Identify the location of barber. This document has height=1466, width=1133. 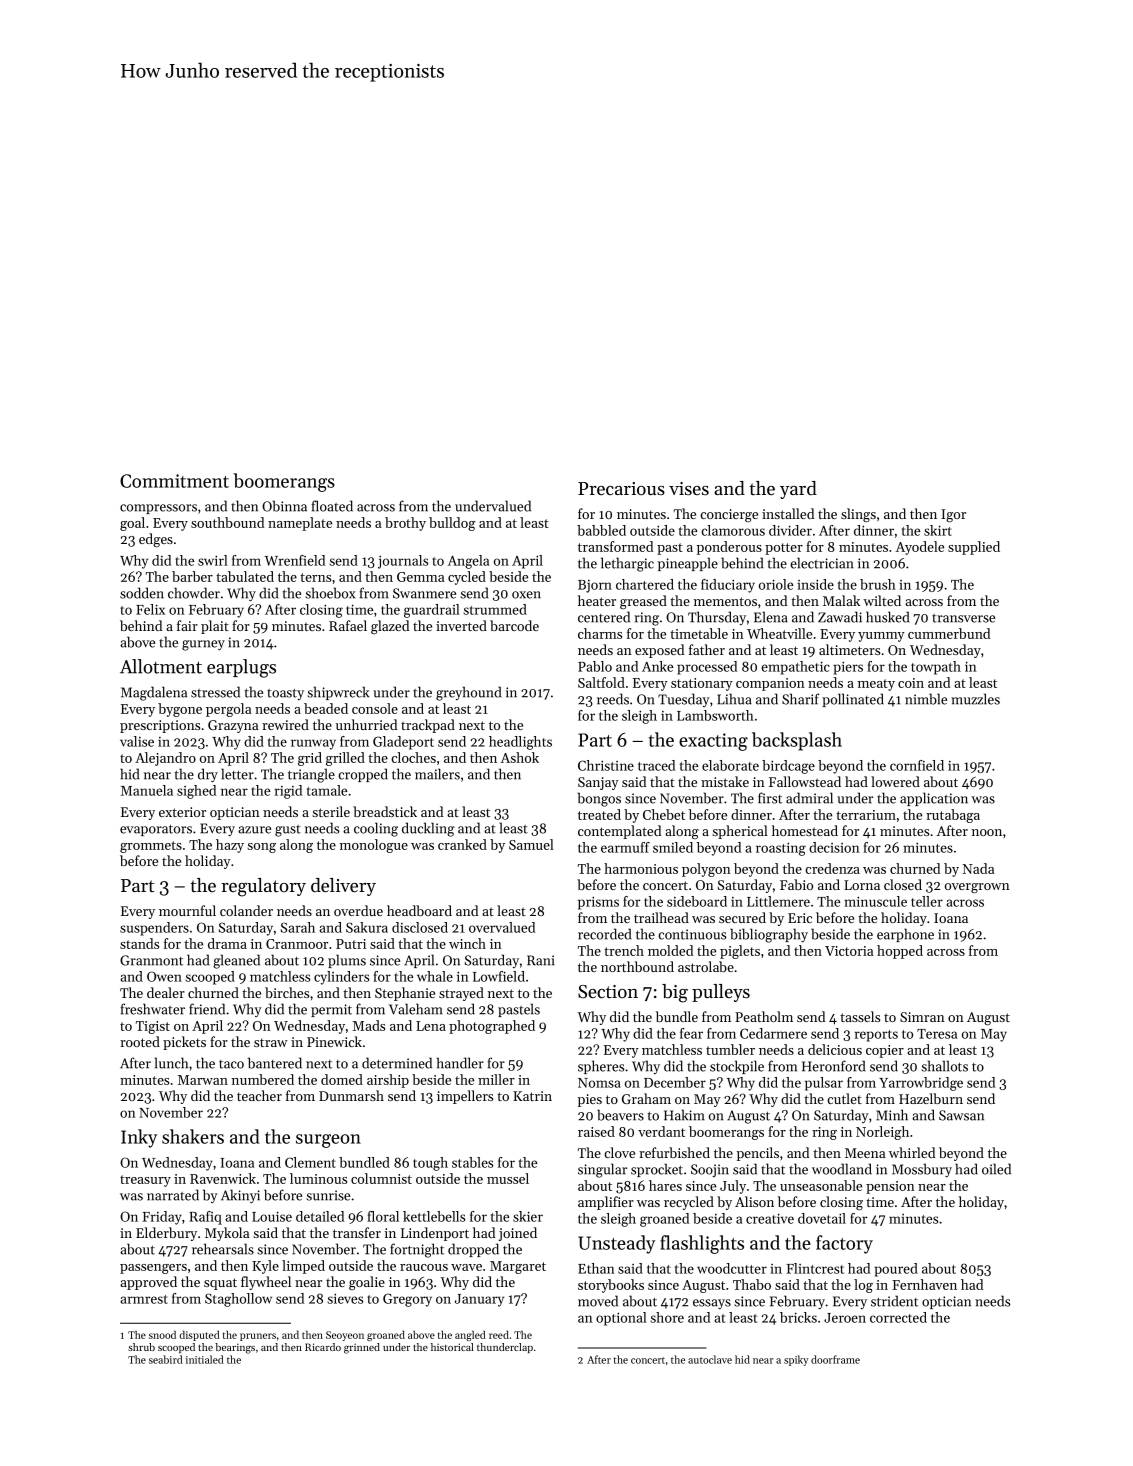
(192, 576).
